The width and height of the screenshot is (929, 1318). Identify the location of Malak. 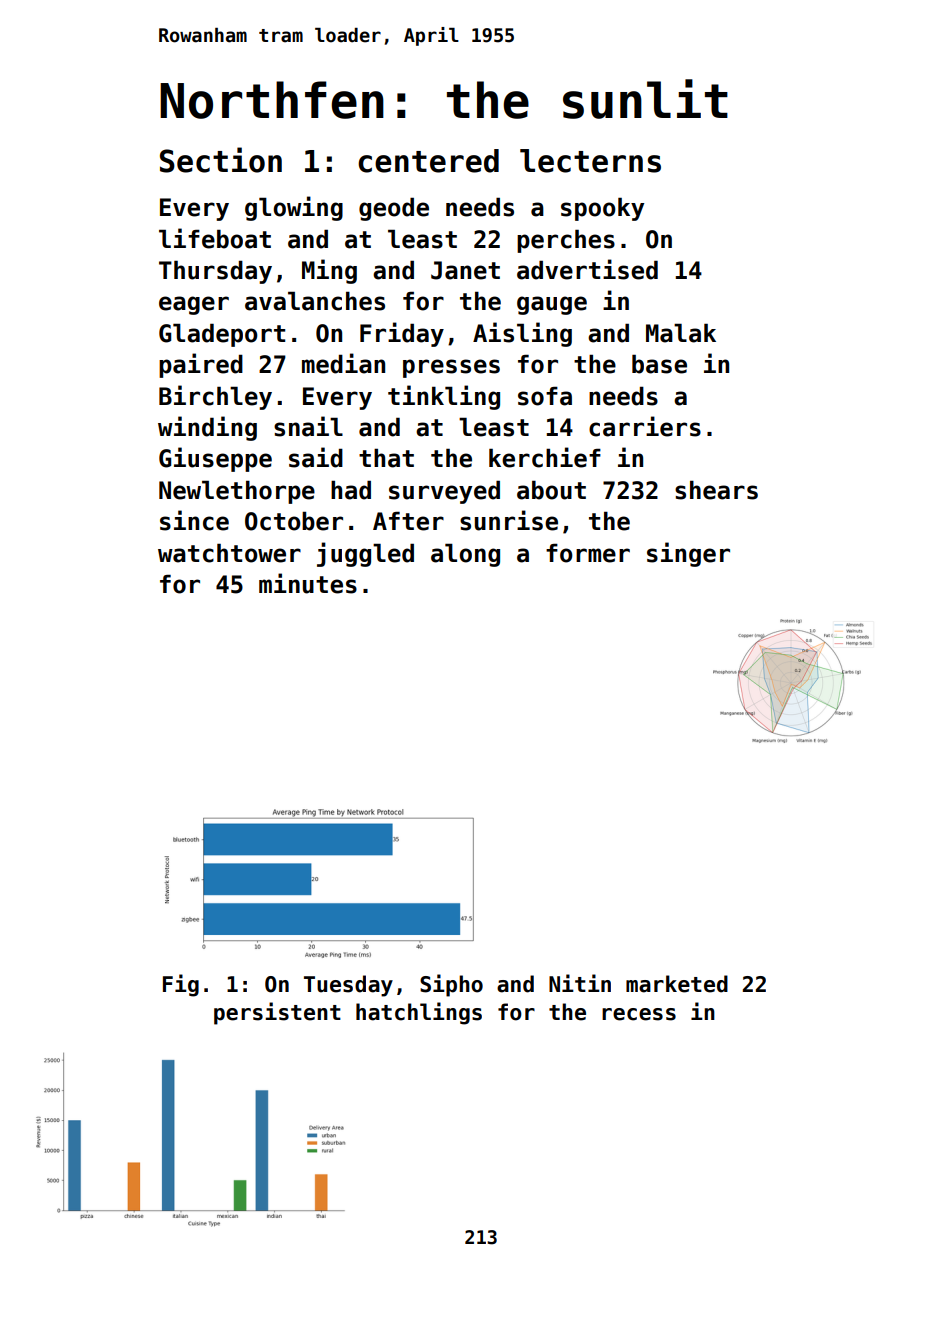
(681, 333).
